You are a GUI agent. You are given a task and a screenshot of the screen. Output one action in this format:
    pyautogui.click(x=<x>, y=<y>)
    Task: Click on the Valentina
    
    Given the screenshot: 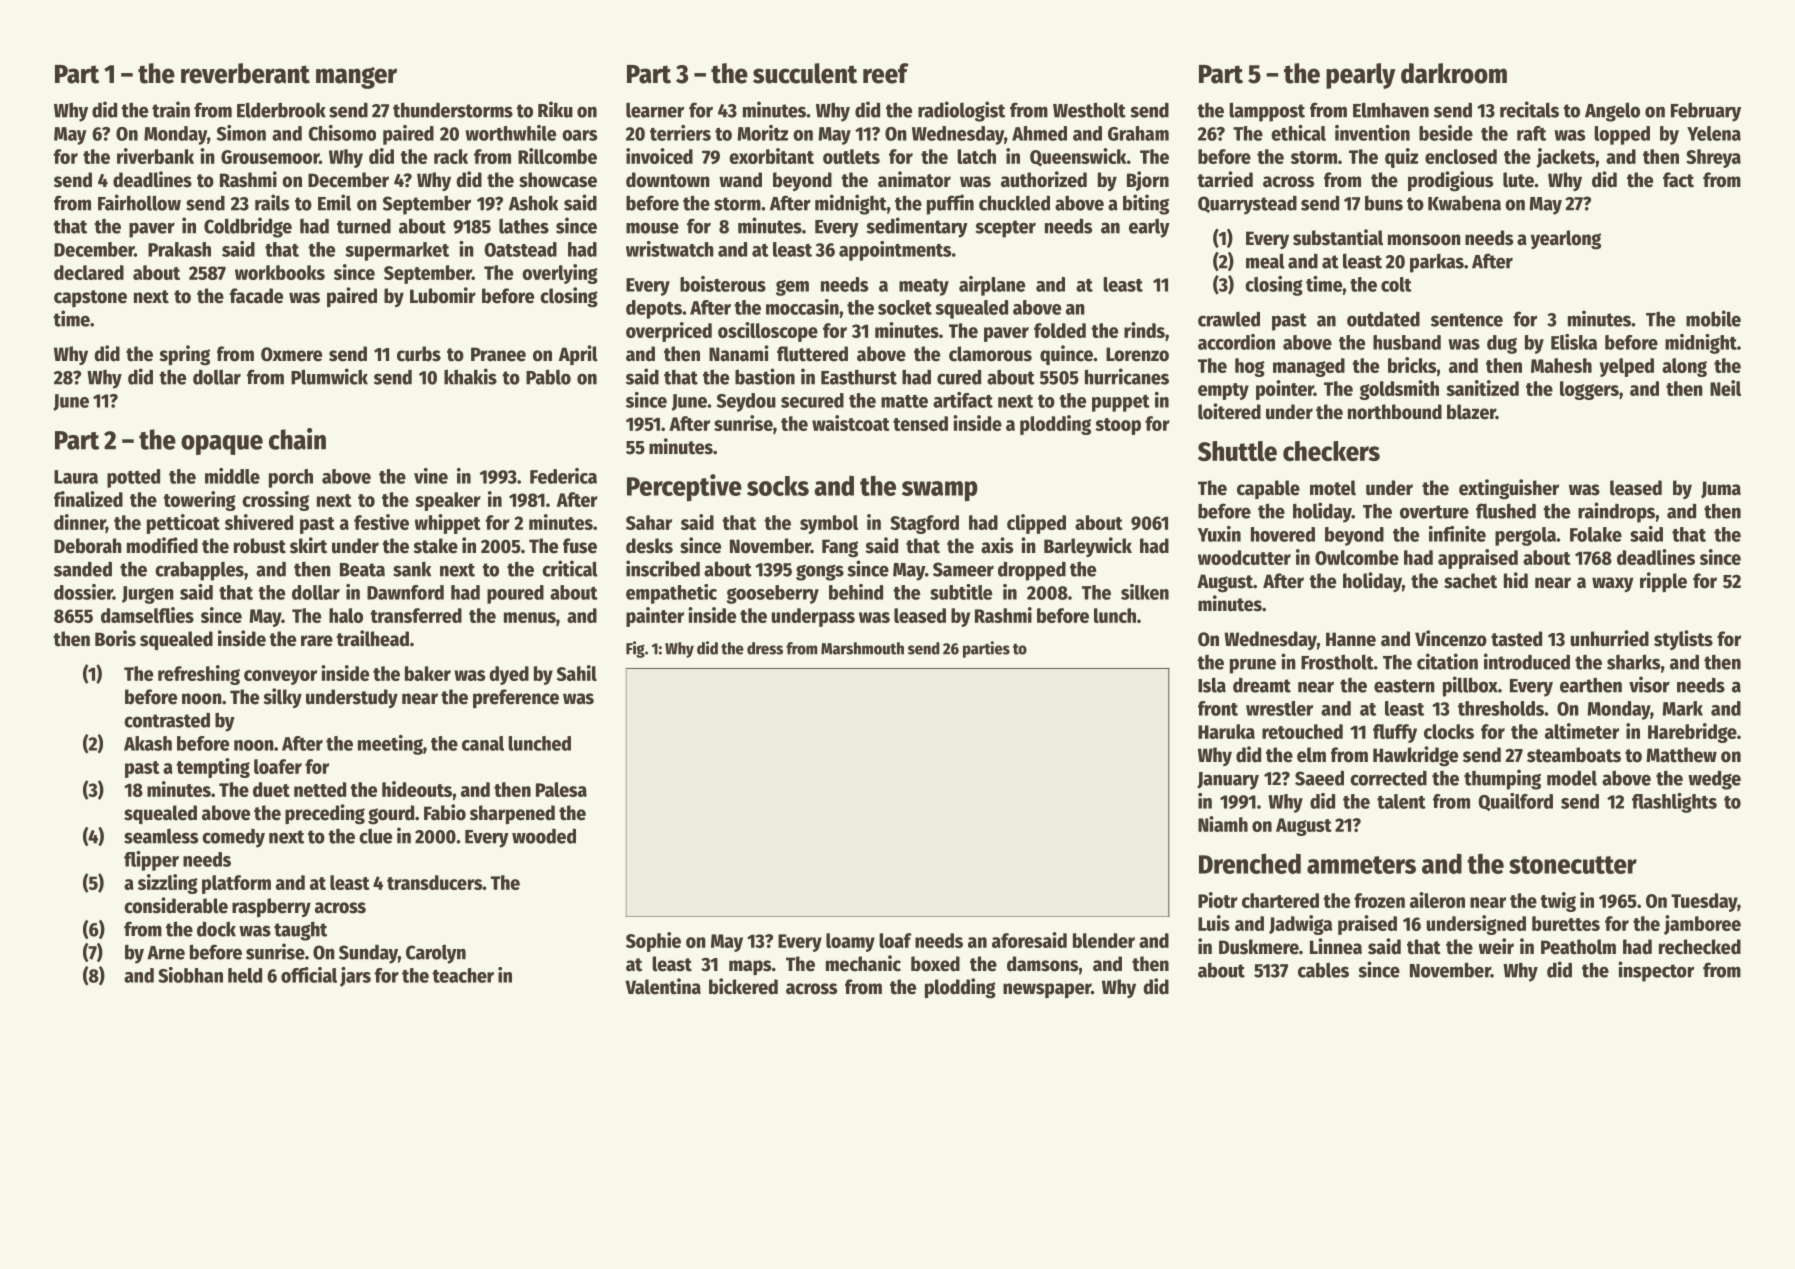 What is the action you would take?
    pyautogui.click(x=663, y=986)
